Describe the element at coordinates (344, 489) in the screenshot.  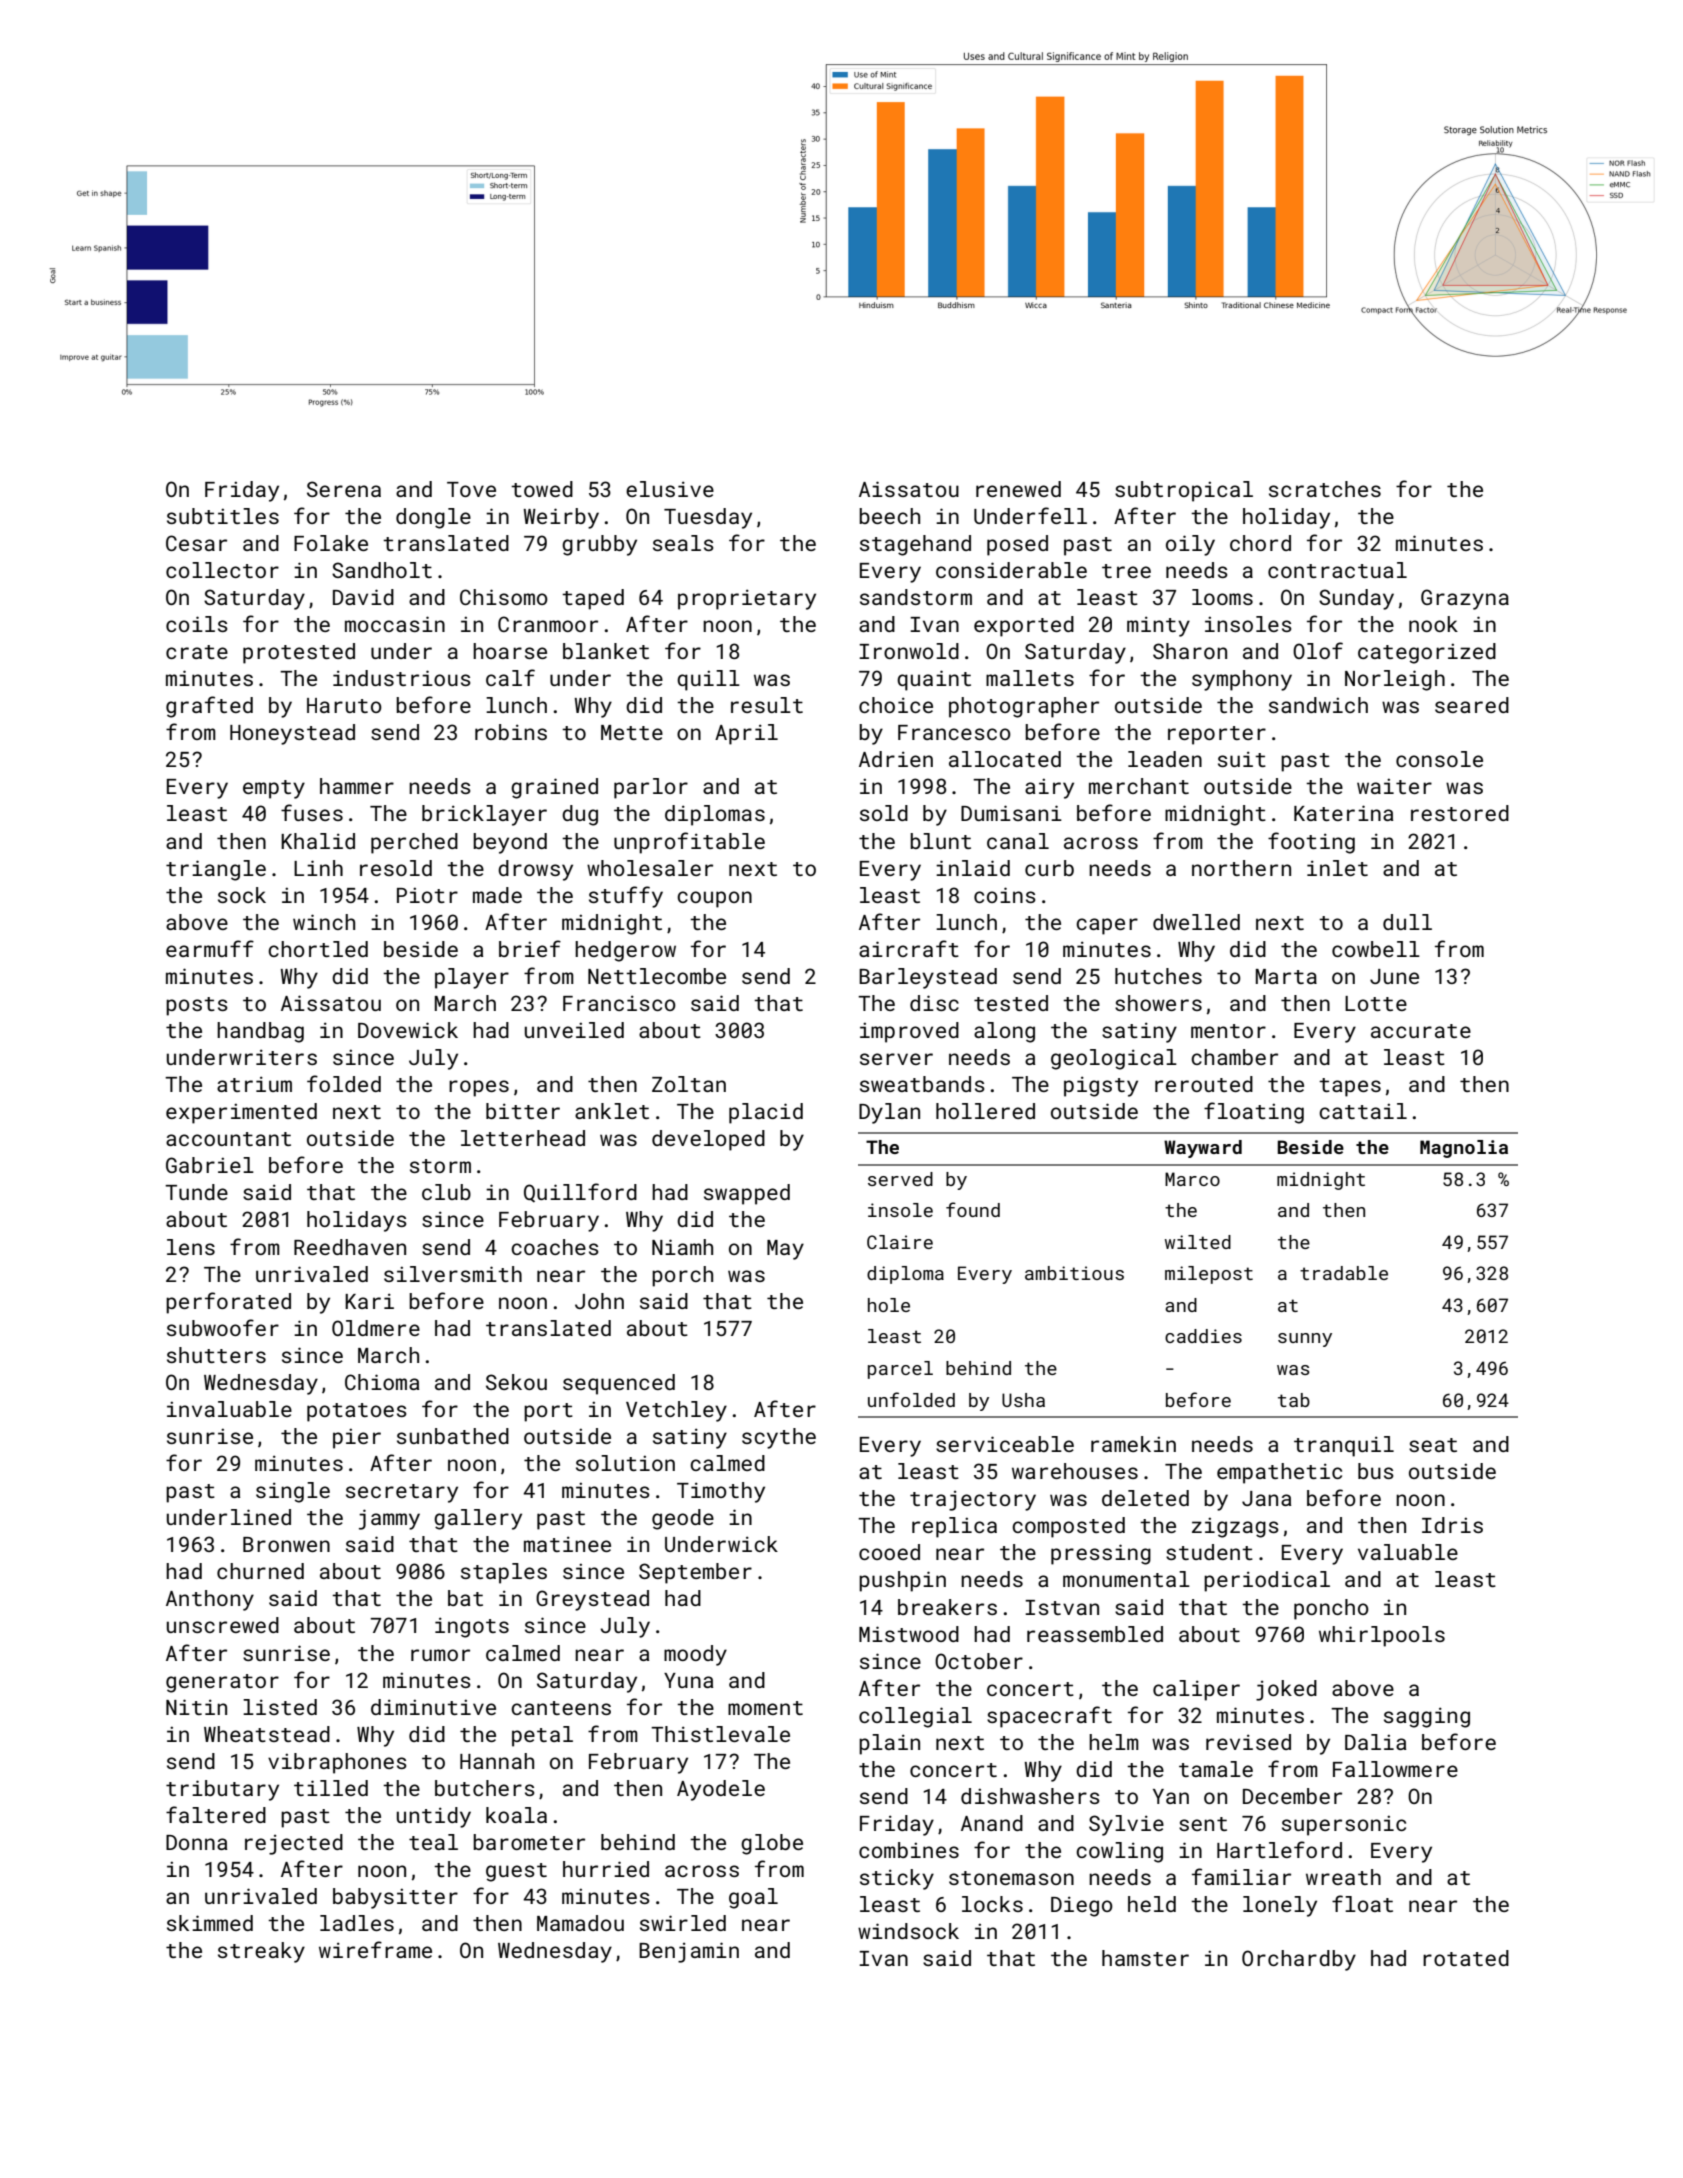
I see `Serena` at that location.
